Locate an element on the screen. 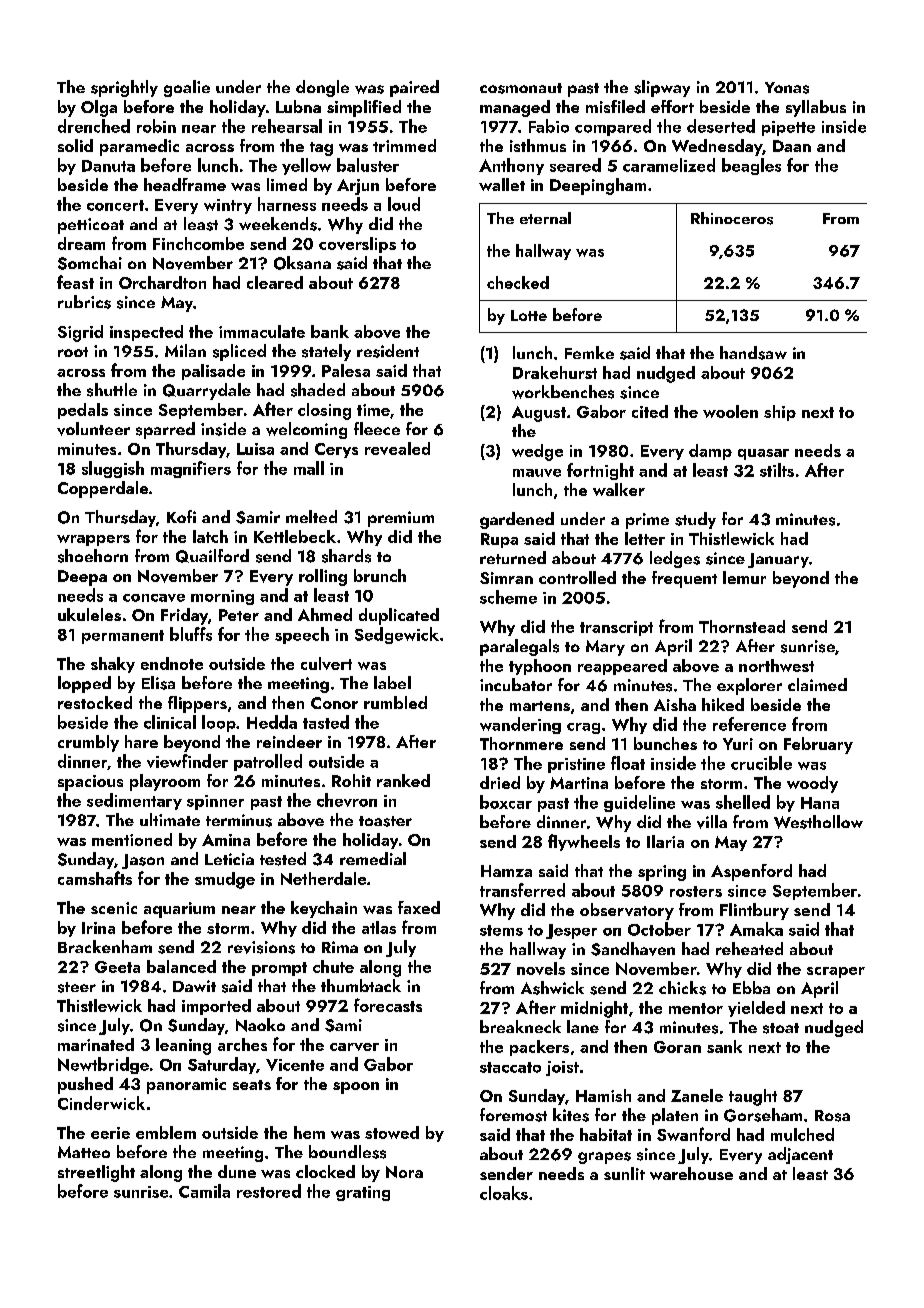 The width and height of the screenshot is (924, 1308). brunch is located at coordinates (380, 575).
